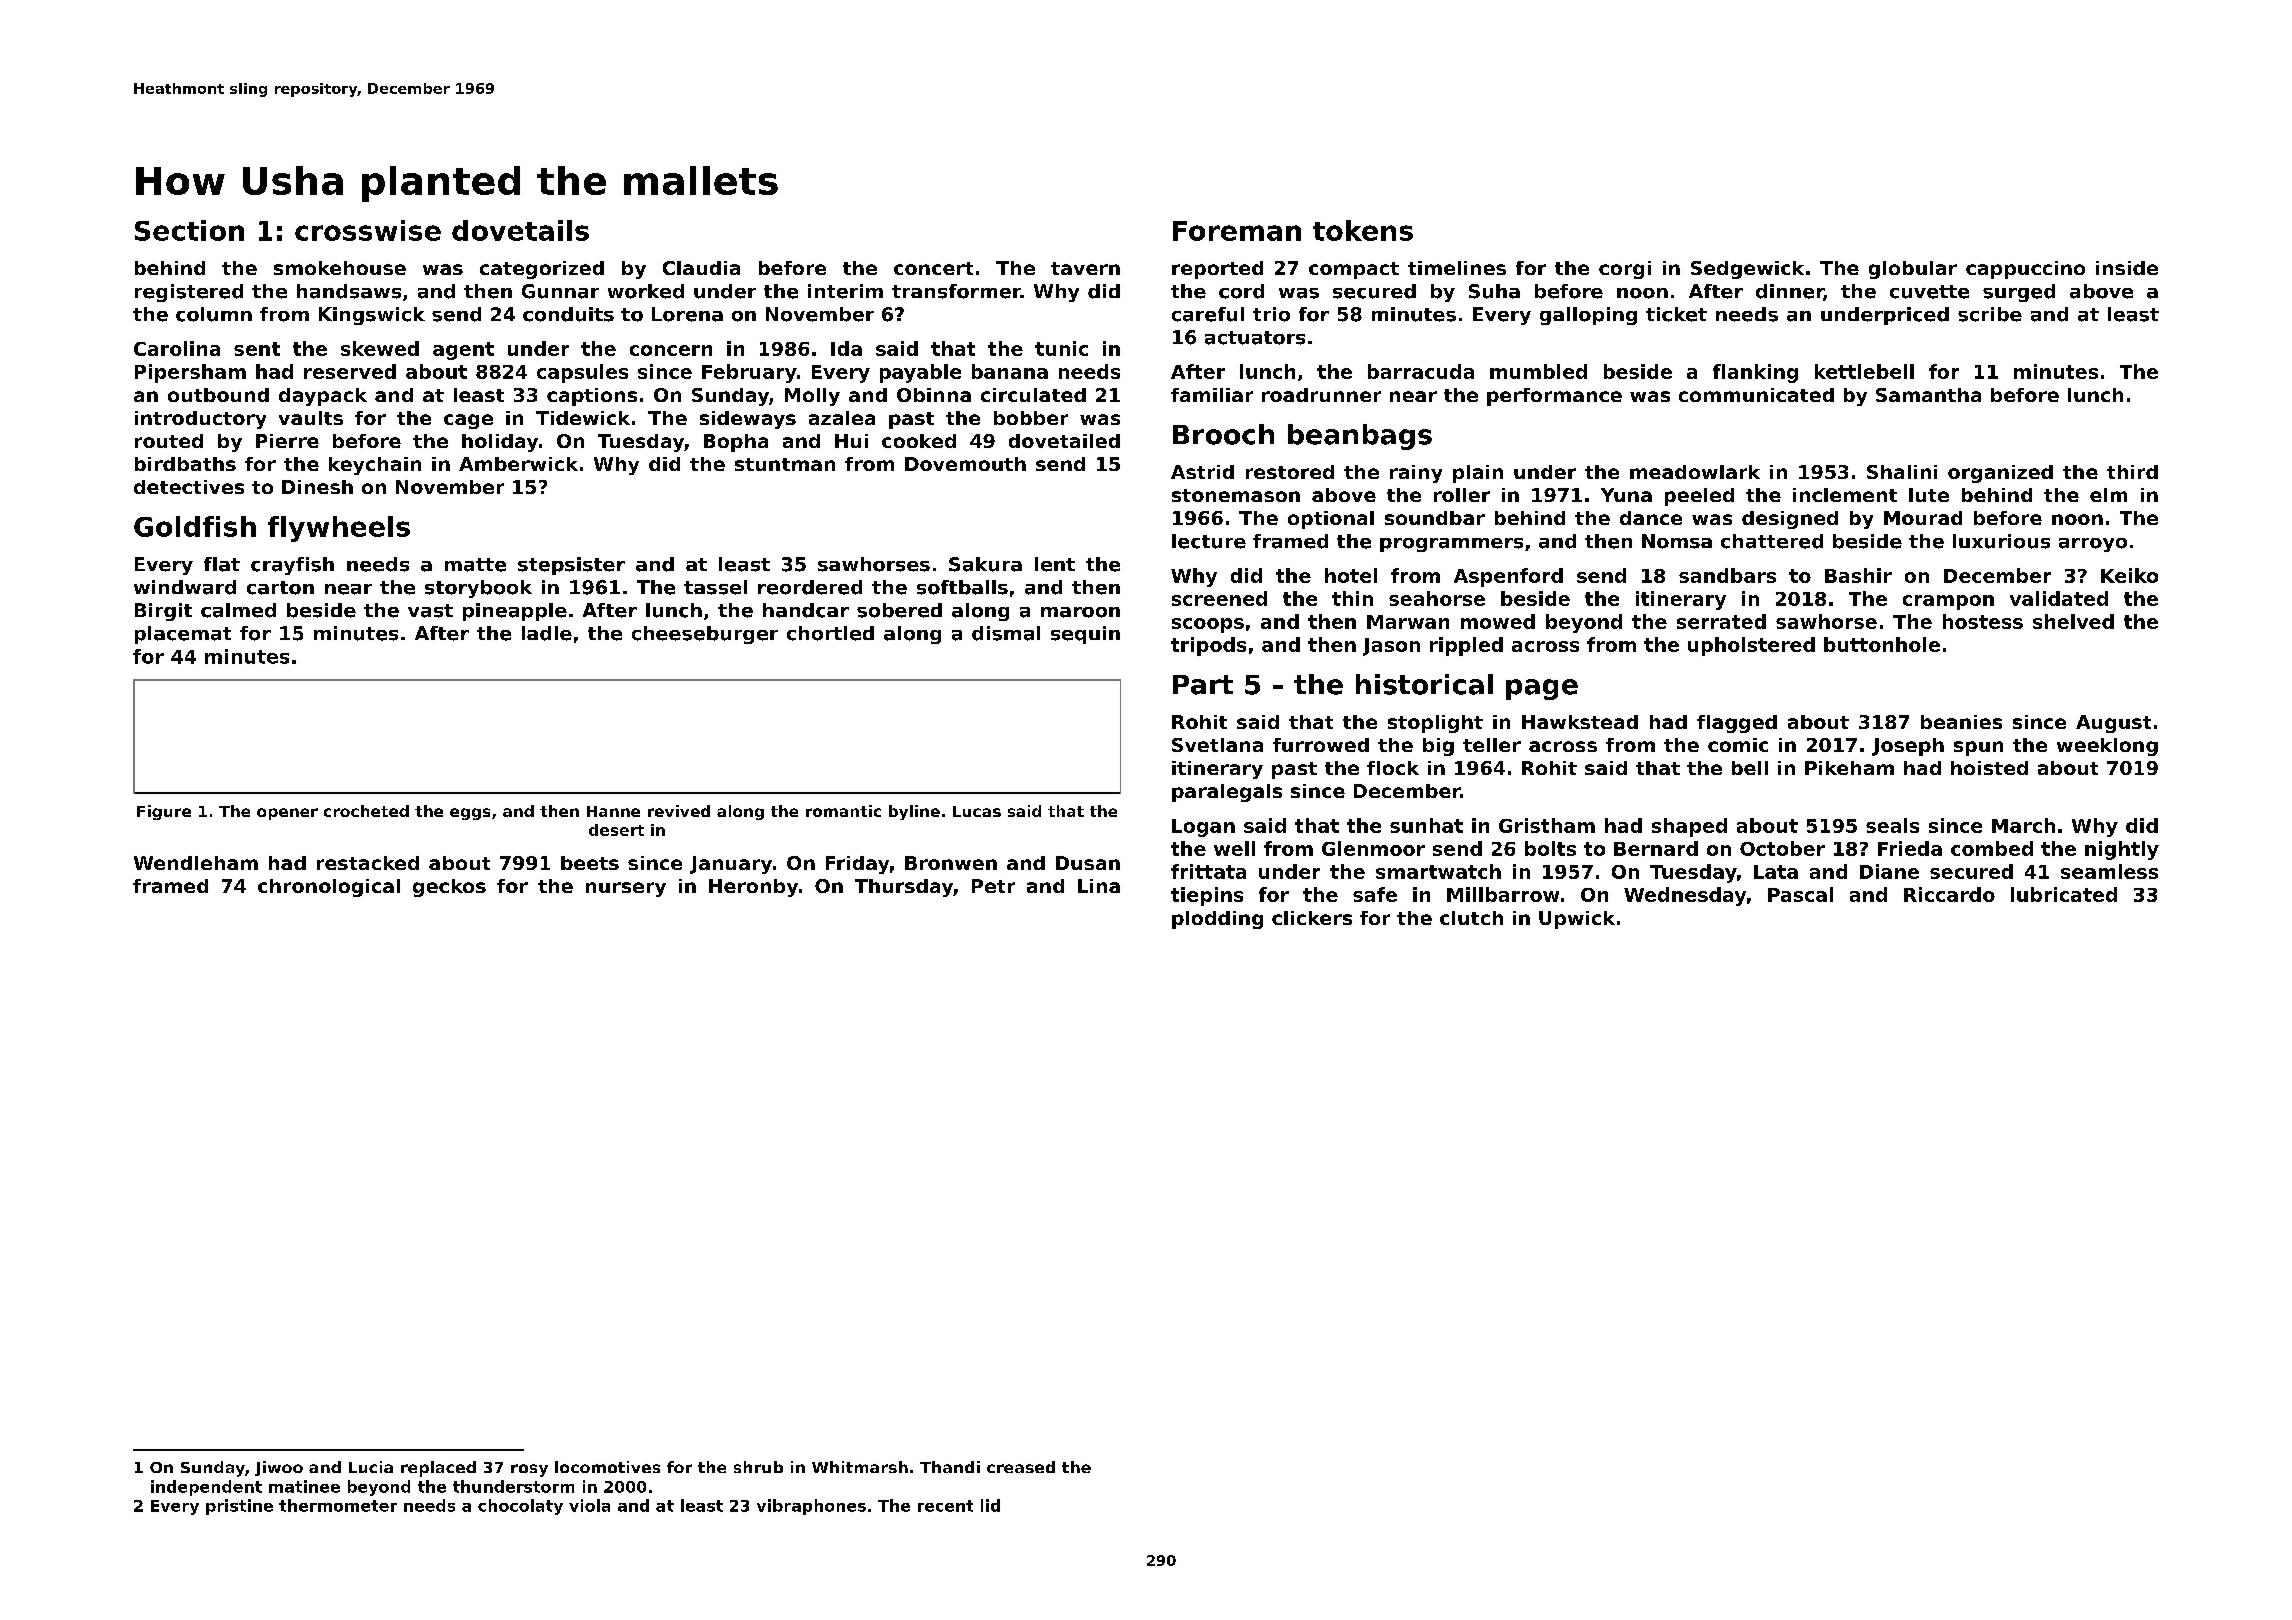 The image size is (2292, 1620). I want to click on rainy, so click(1416, 474).
